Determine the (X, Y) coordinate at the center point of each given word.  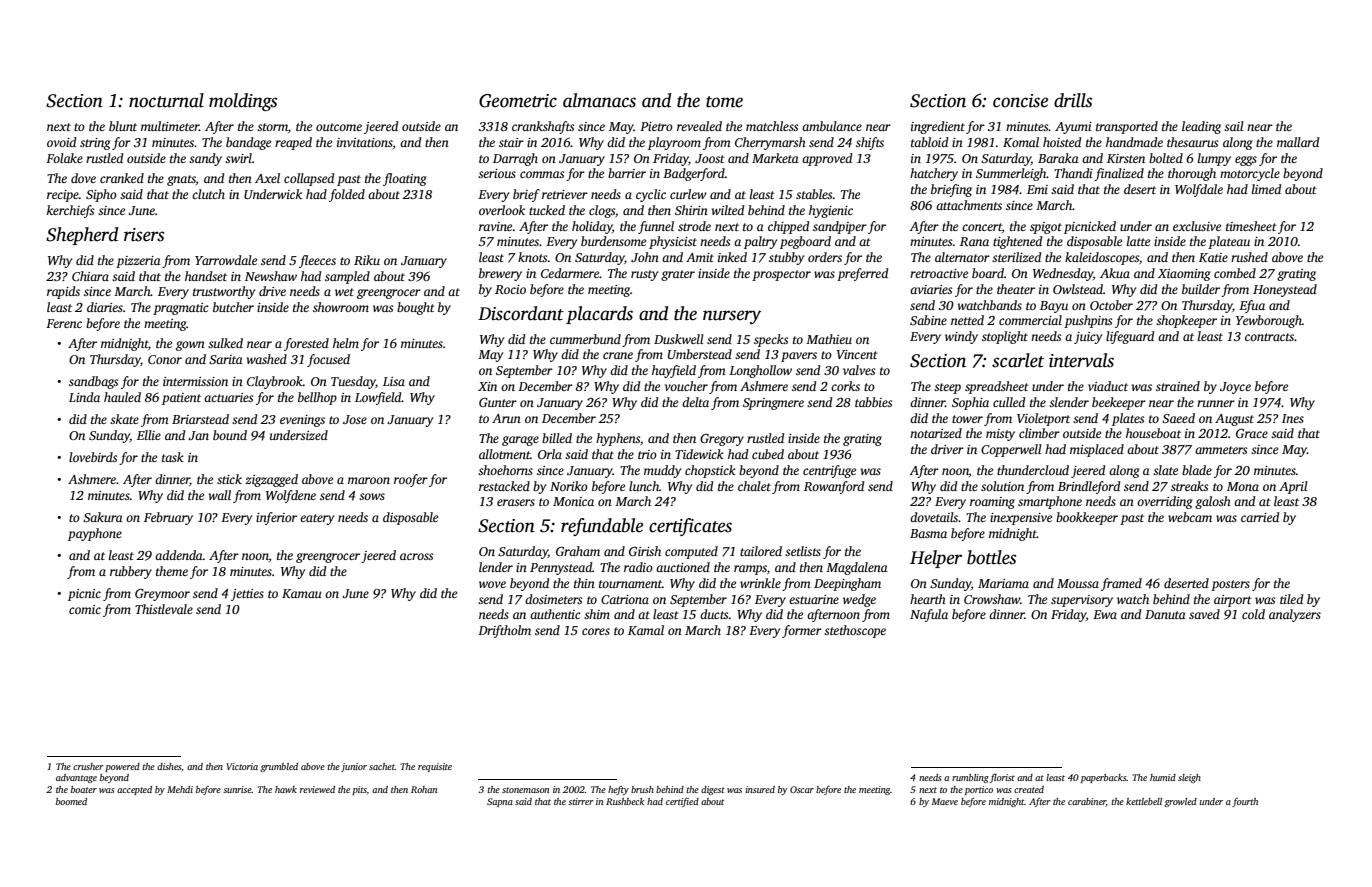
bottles (991, 557)
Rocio (510, 289)
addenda (179, 555)
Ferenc (64, 323)
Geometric (518, 101)
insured (760, 789)
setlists (803, 551)
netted (967, 320)
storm (272, 127)
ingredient (938, 127)
